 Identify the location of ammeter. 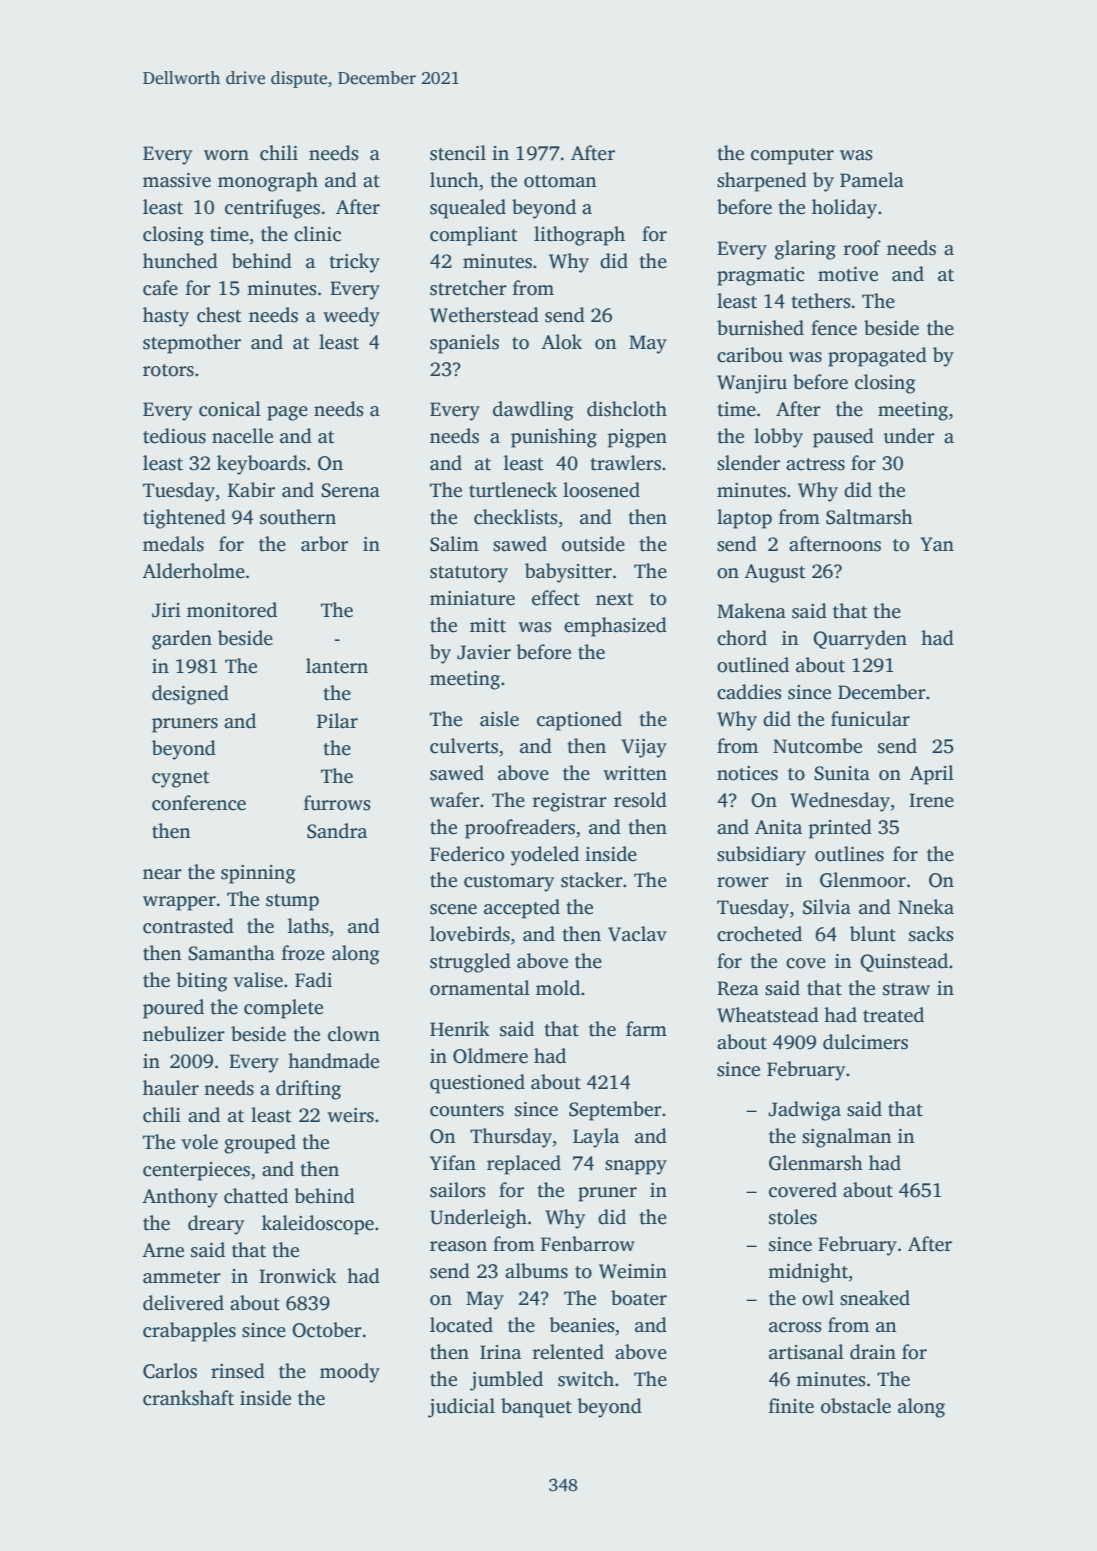
(182, 1277).
